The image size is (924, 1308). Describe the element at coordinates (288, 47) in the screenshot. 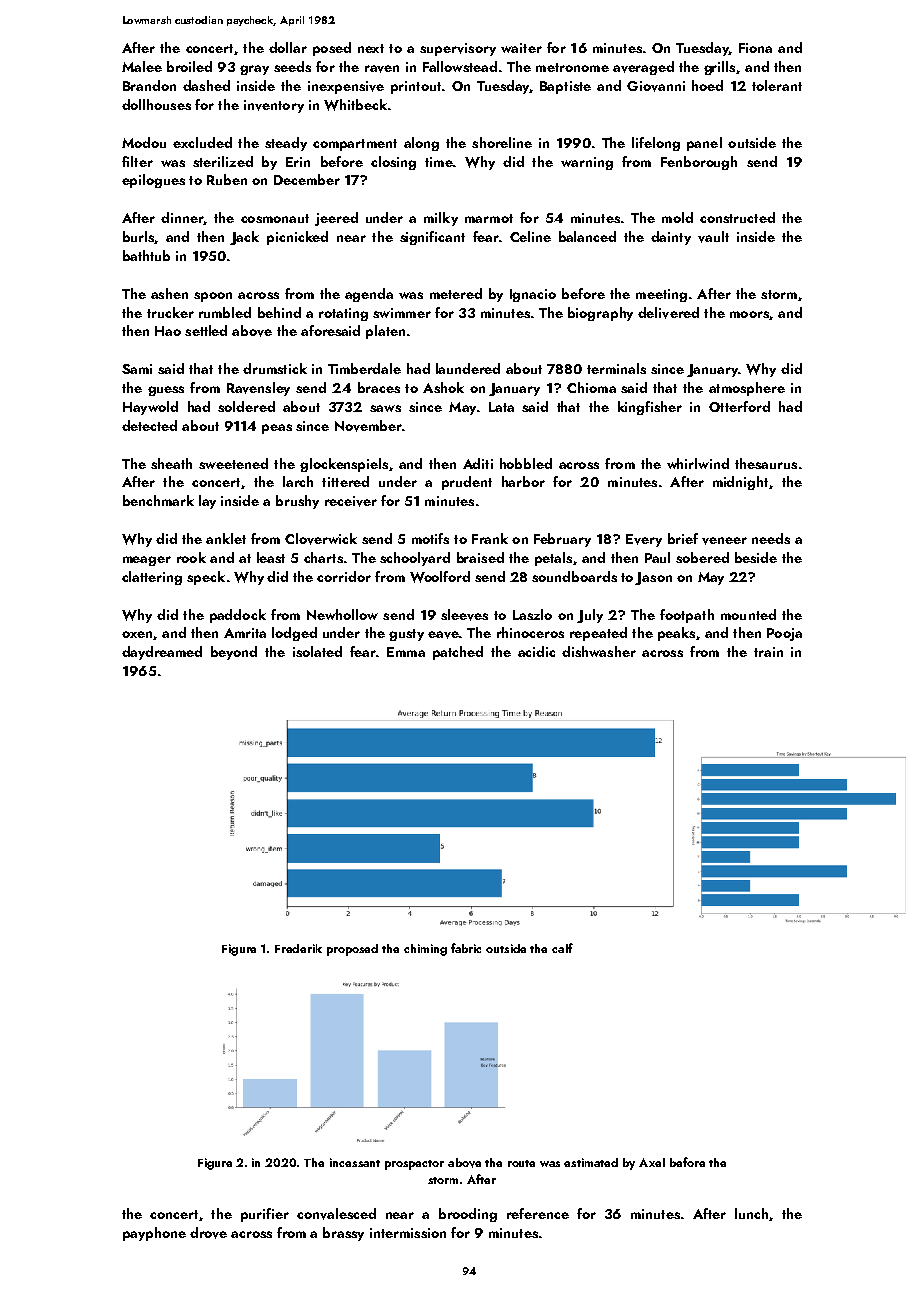

I see `dollar` at that location.
